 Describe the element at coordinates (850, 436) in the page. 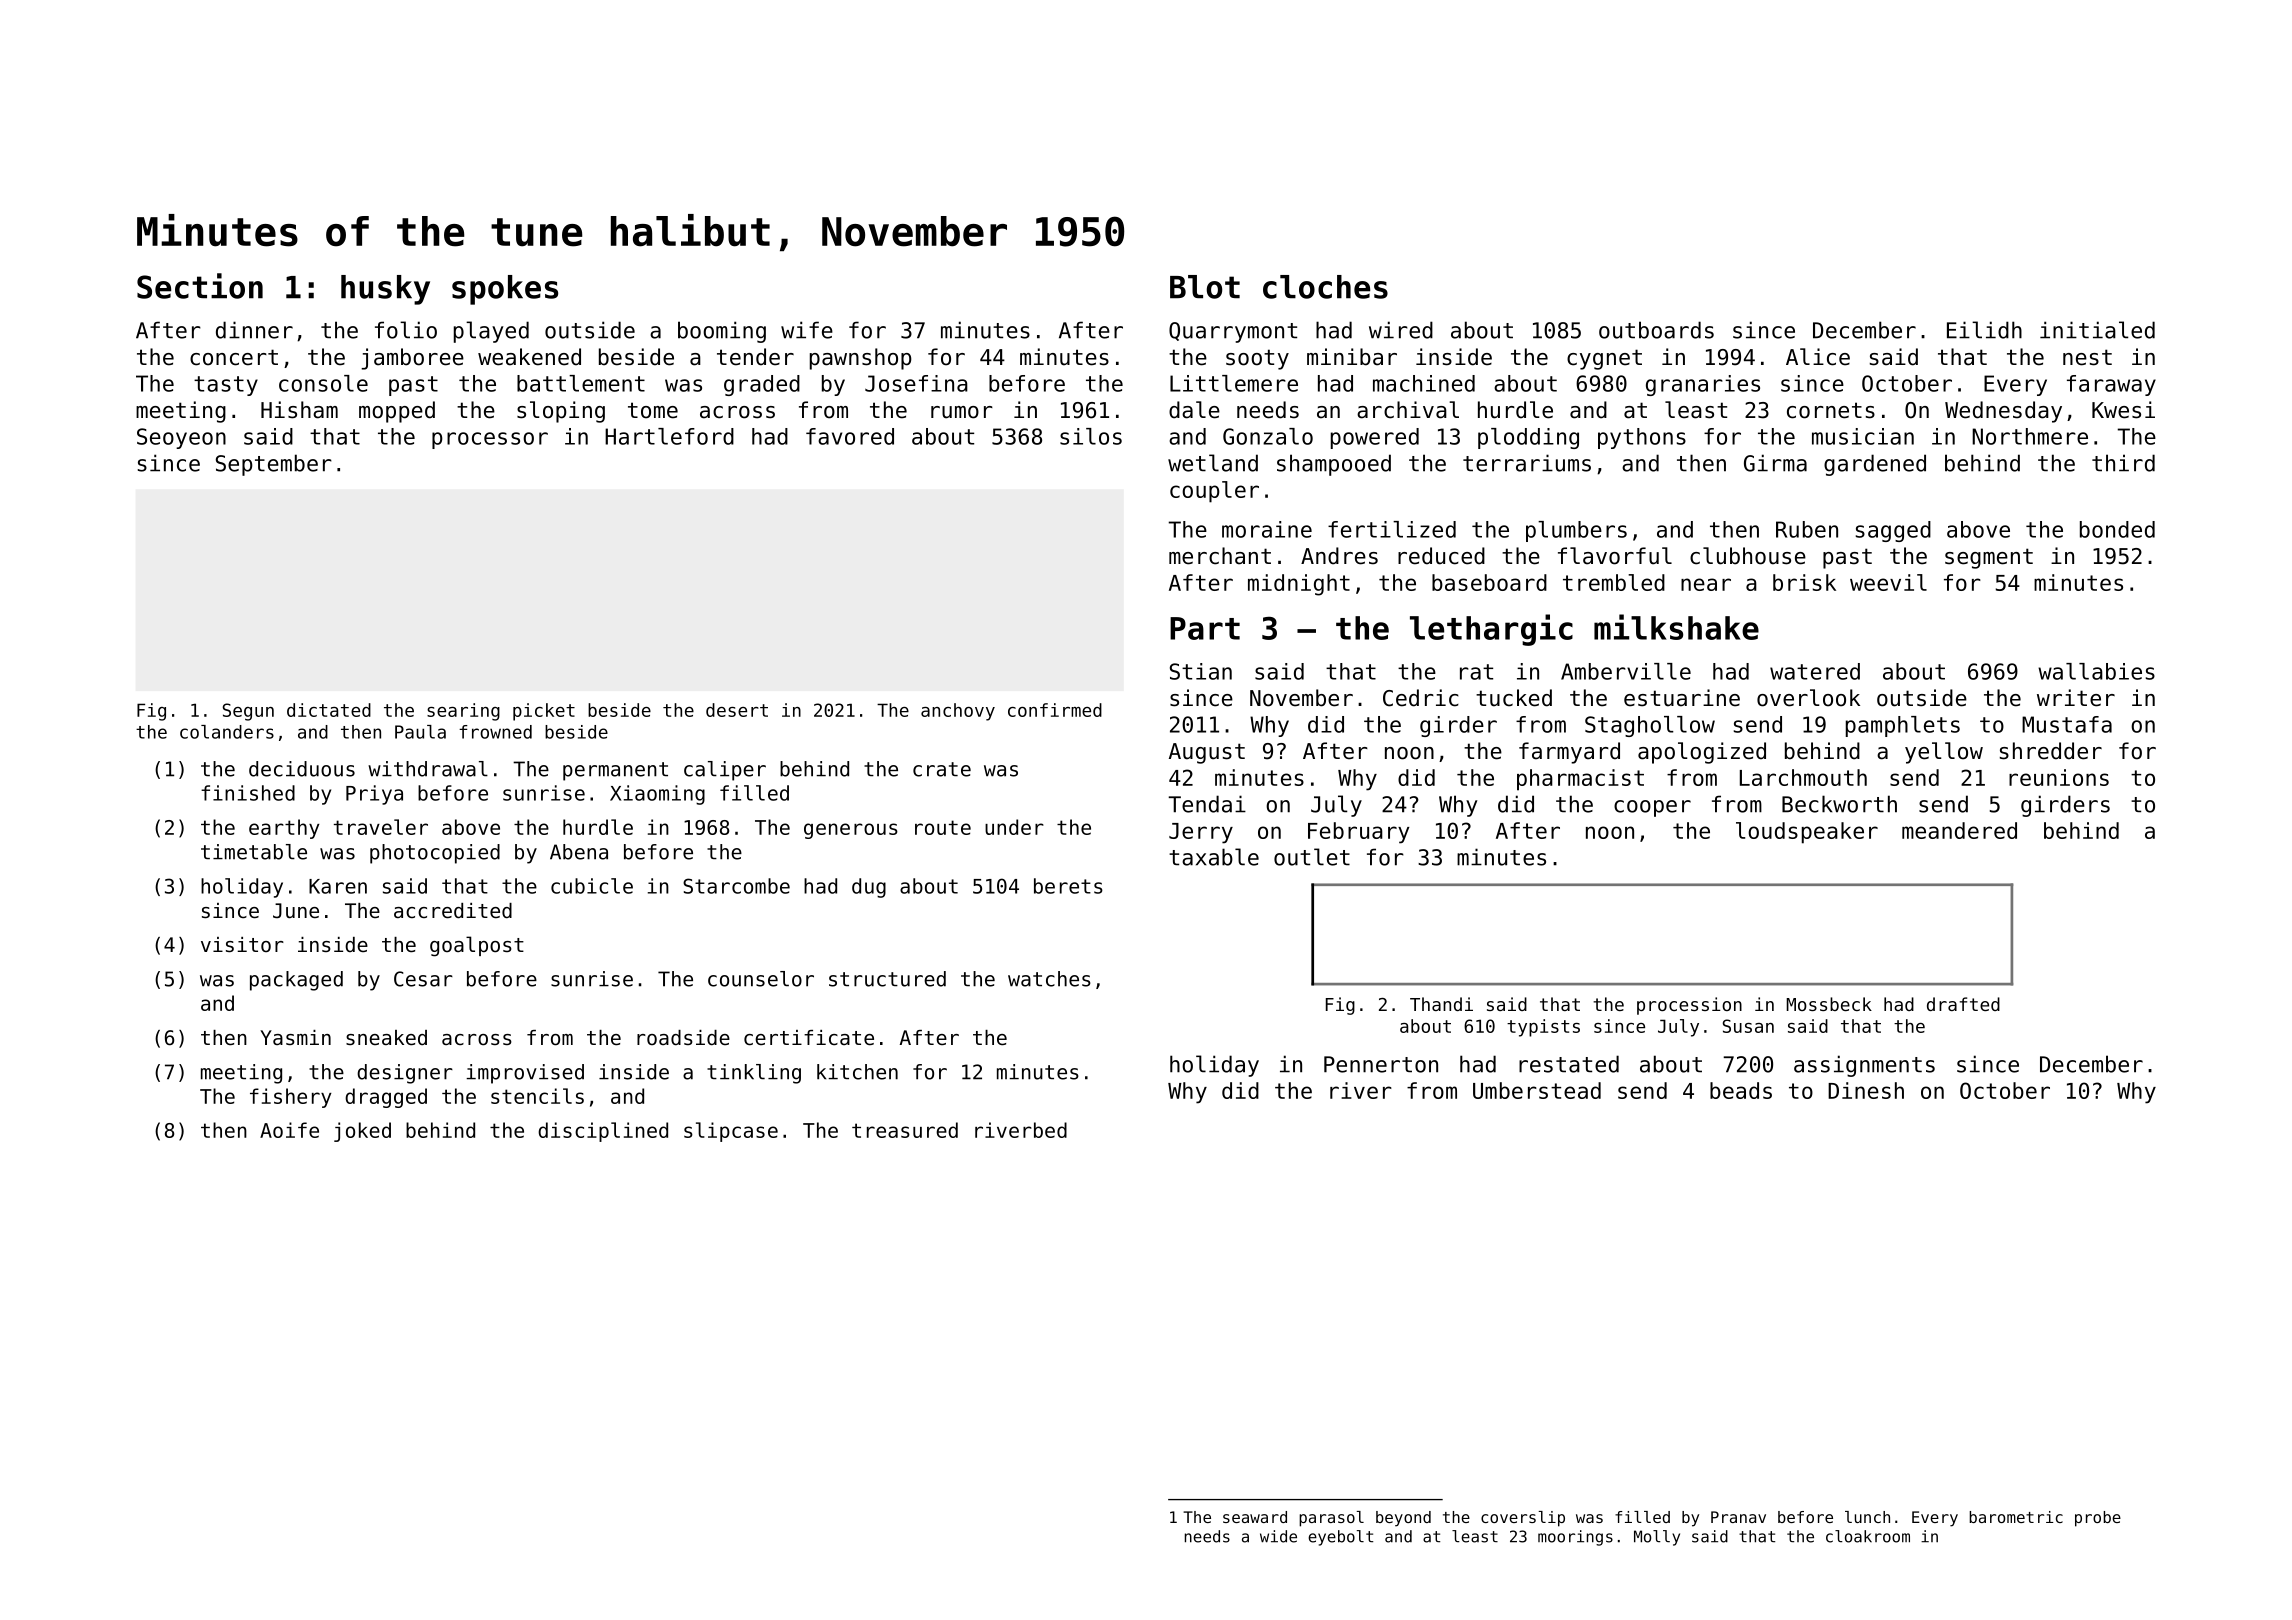

I see `favored` at that location.
